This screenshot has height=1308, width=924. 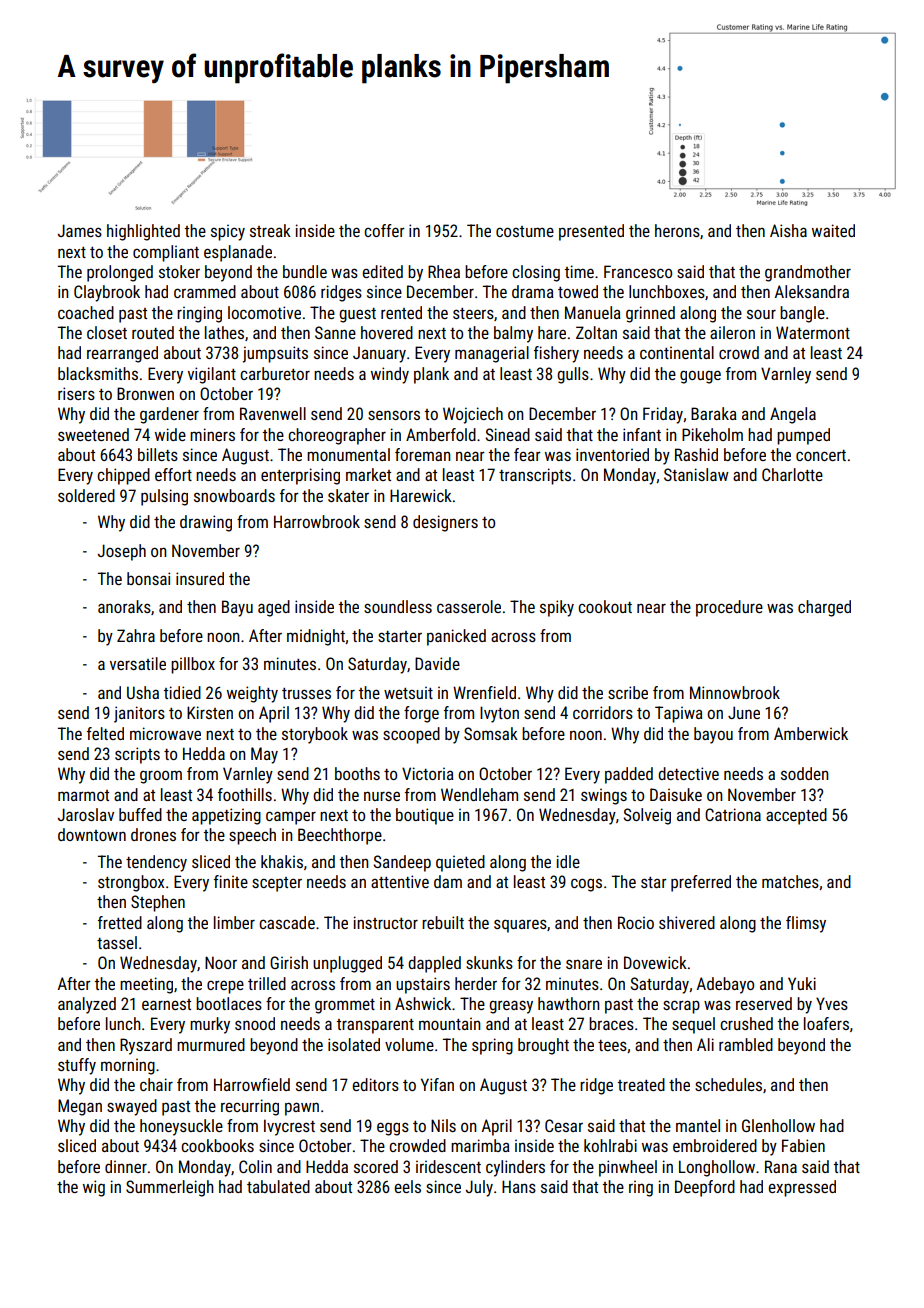 What do you see at coordinates (128, 1066) in the screenshot?
I see `morning` at bounding box center [128, 1066].
